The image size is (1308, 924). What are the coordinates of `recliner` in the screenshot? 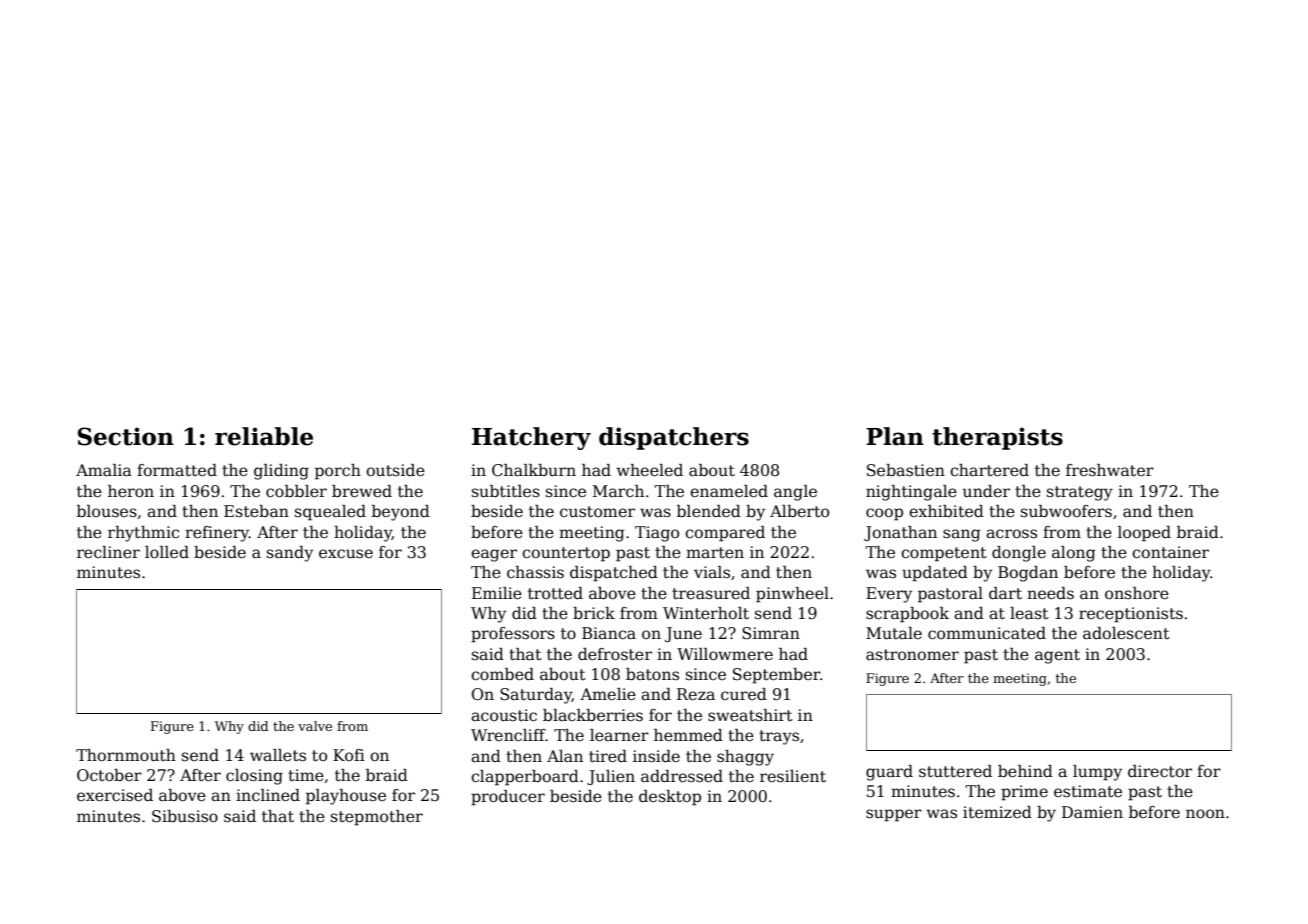 It's located at (108, 552).
